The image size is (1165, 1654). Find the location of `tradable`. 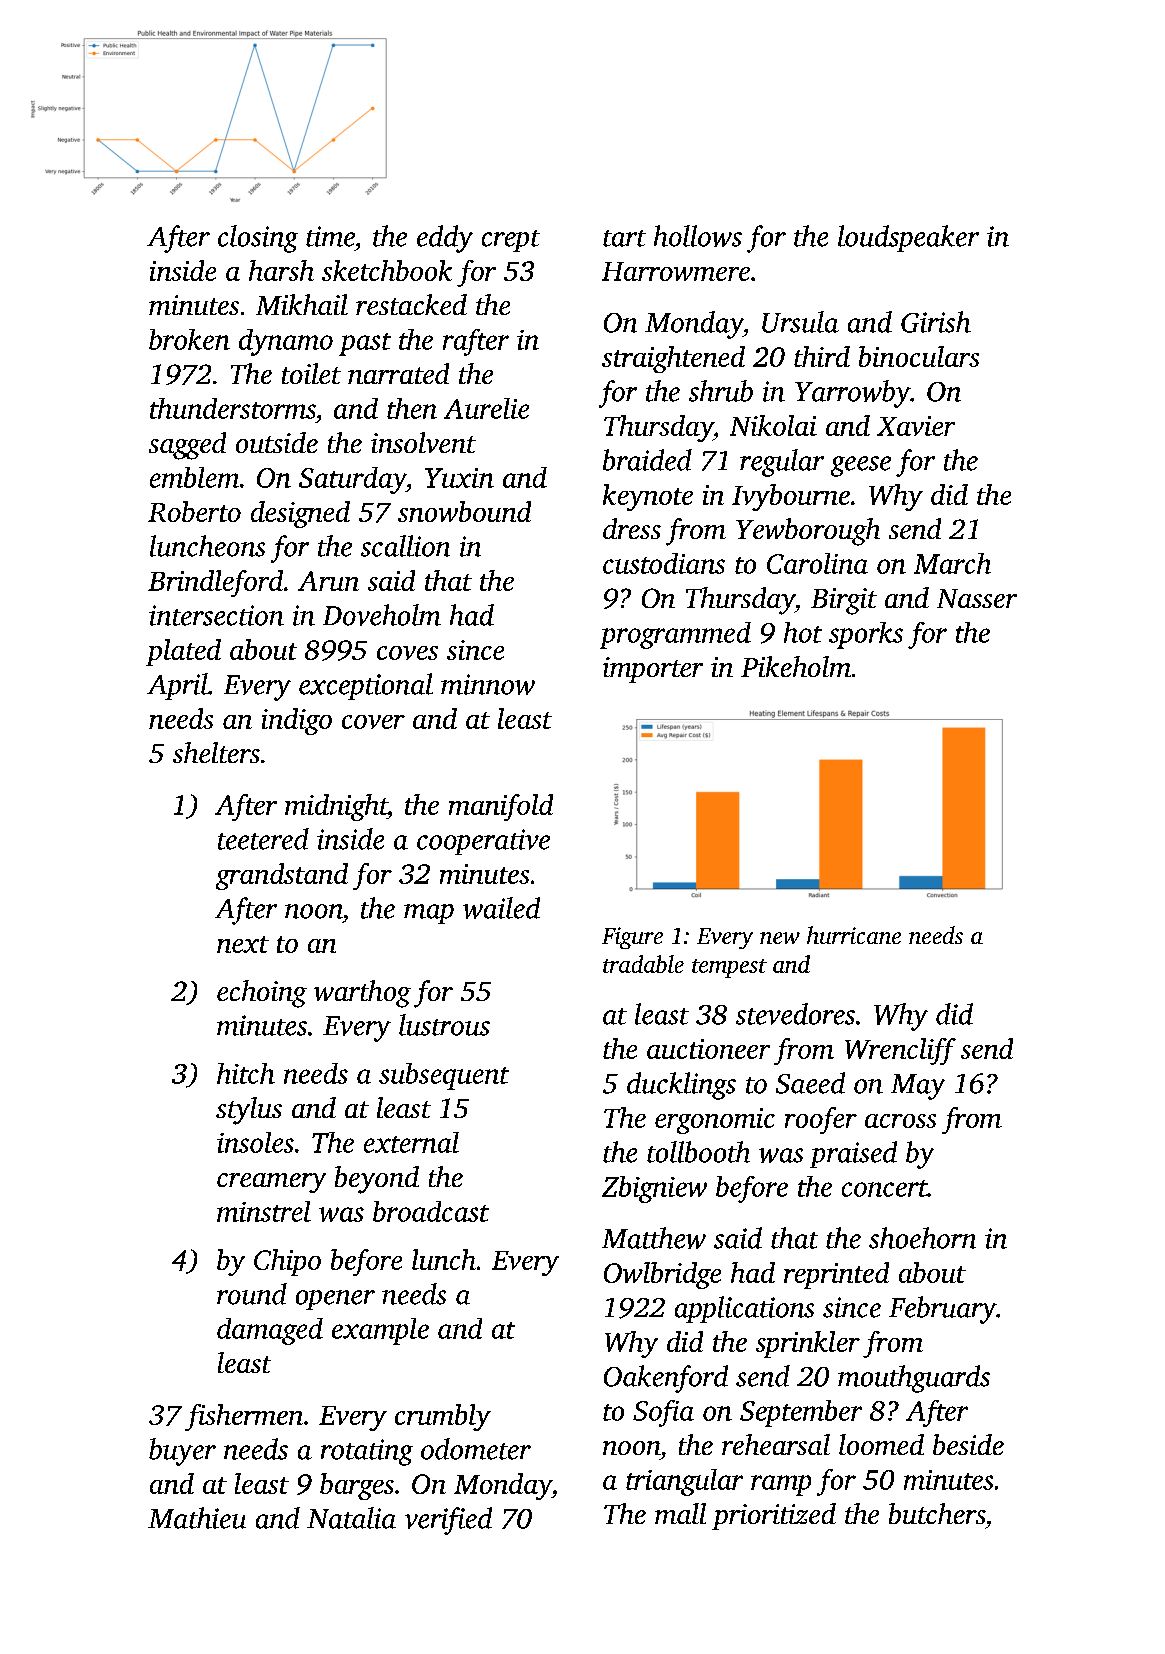

tradable is located at coordinates (643, 964).
